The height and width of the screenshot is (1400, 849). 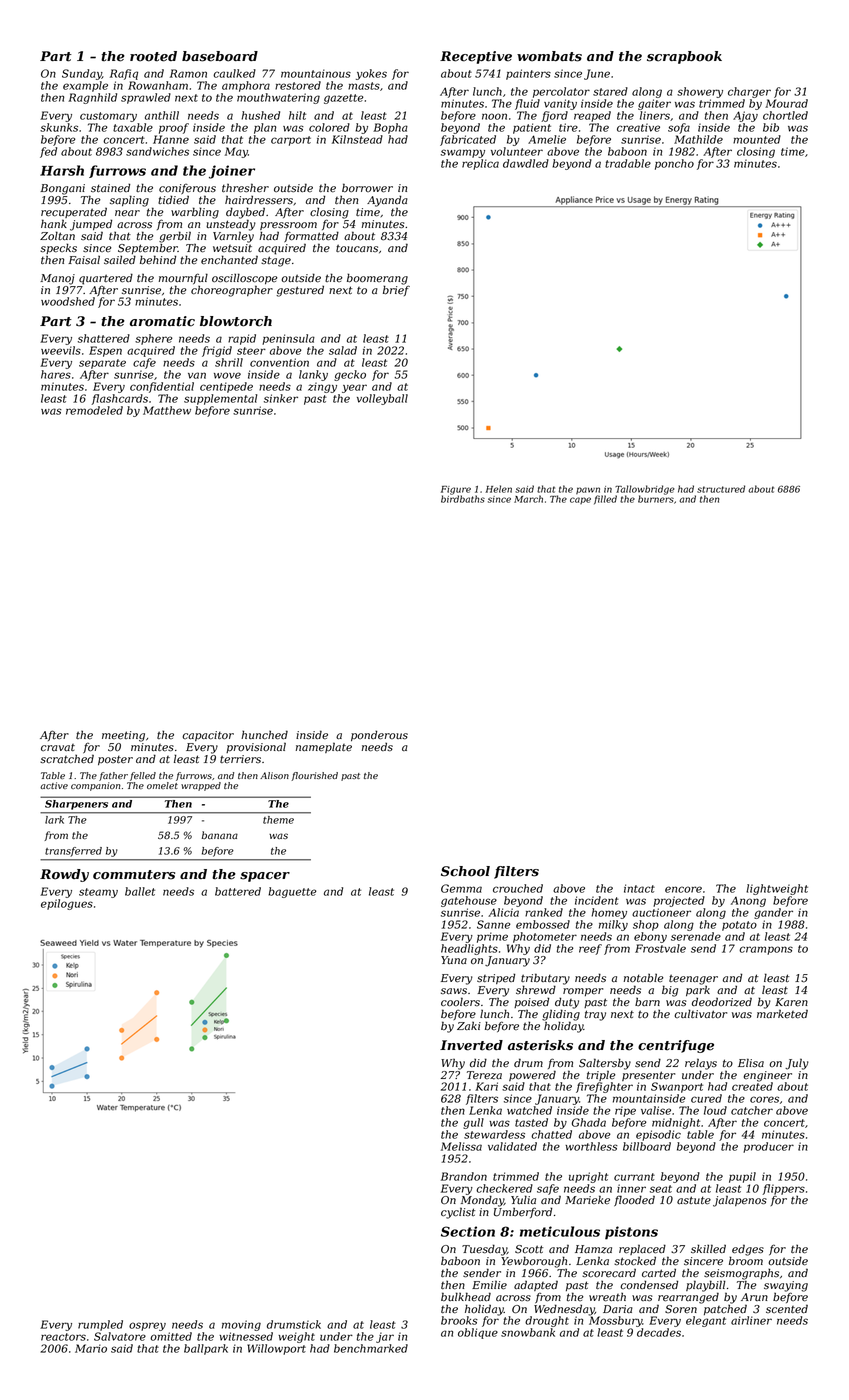 I want to click on airliner, so click(x=751, y=1320).
